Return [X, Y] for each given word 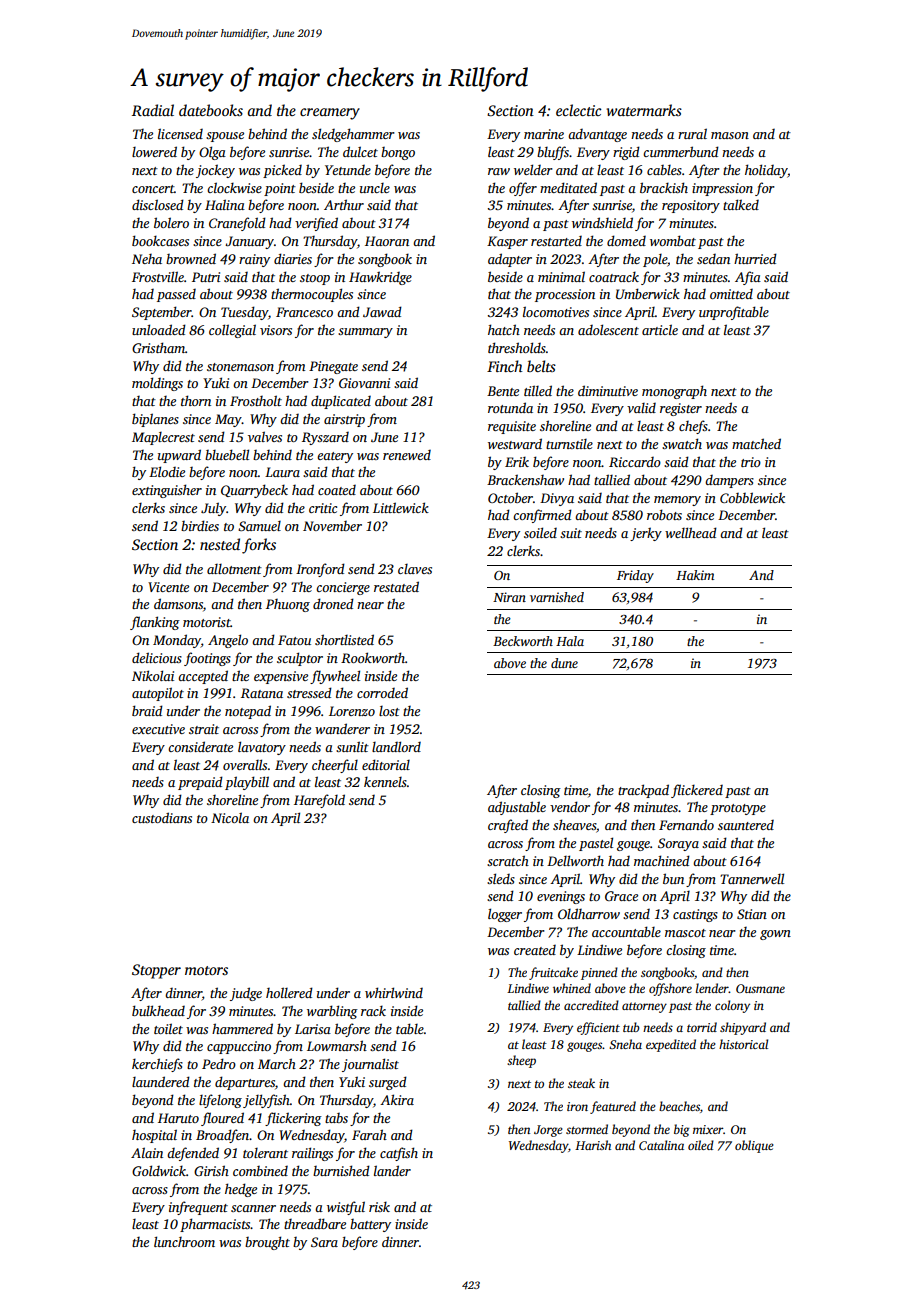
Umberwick [648, 293]
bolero [171, 222]
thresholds [517, 347]
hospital [154, 1136]
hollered [289, 992]
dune [564, 663]
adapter [510, 260]
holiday [766, 171]
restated [396, 586]
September [162, 313]
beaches [679, 1106]
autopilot [158, 694]
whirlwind [394, 992]
